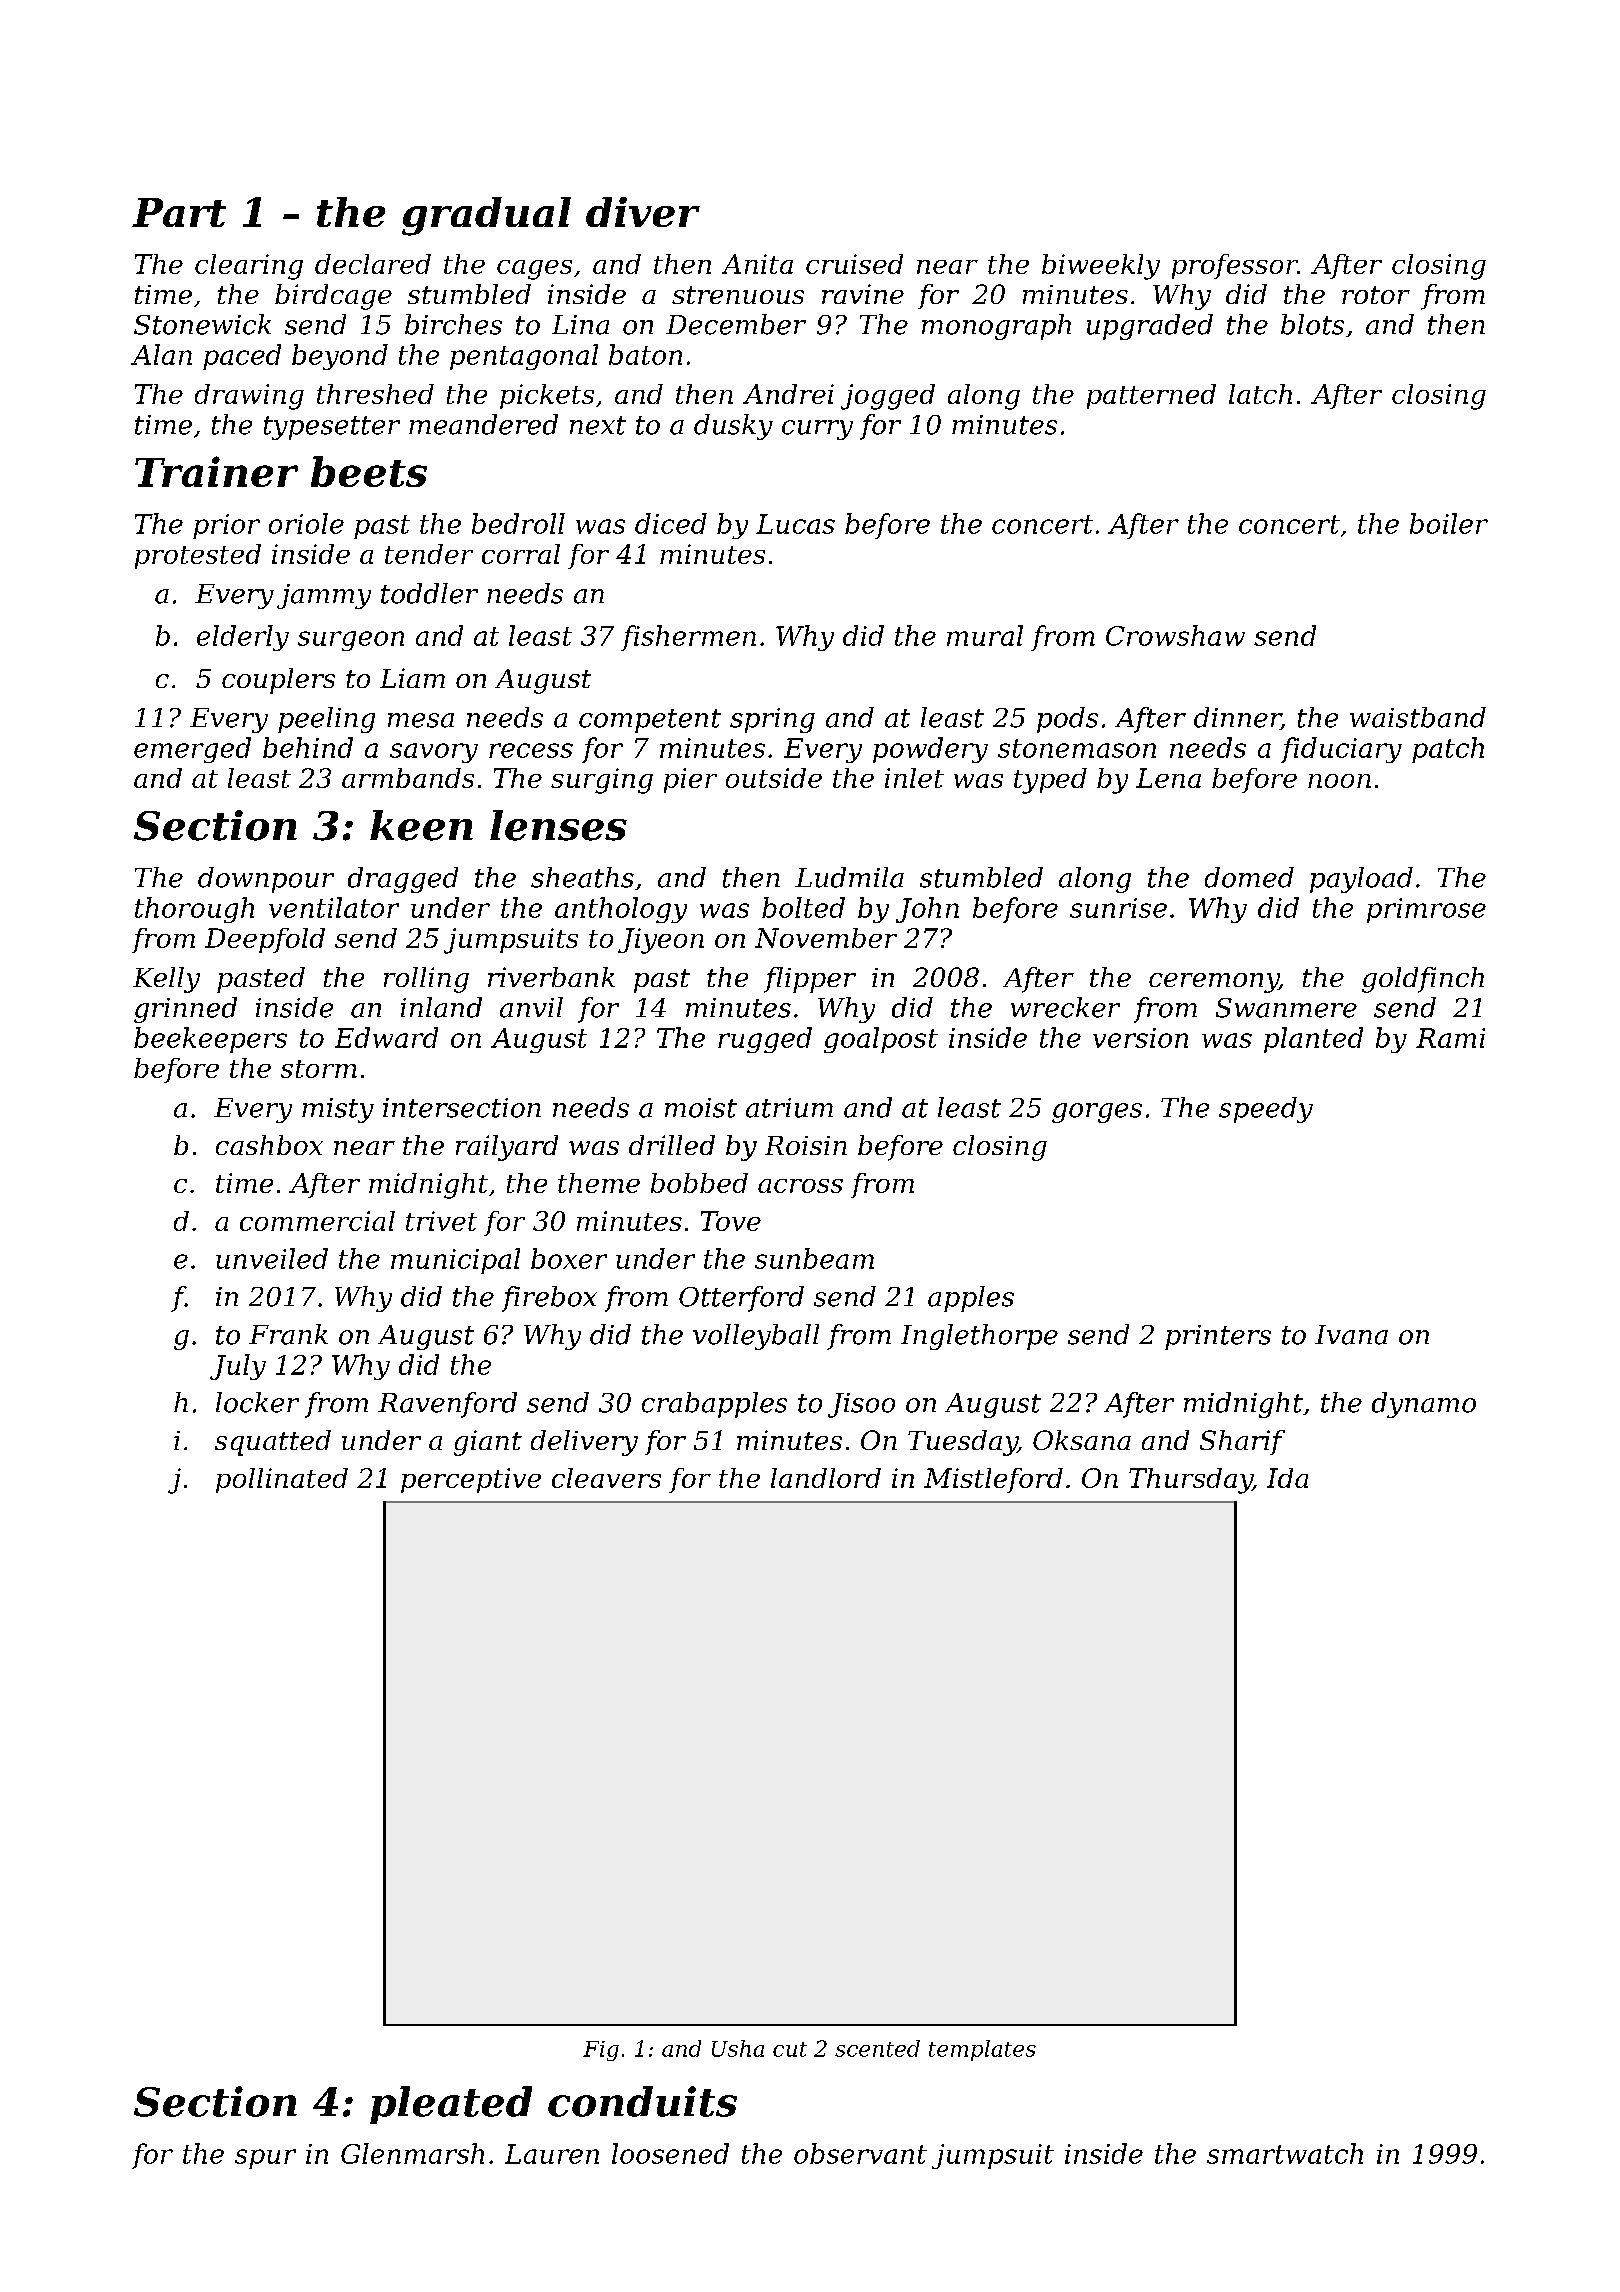 Image resolution: width=1620 pixels, height=2292 pixels. Describe the element at coordinates (642, 2101) in the page. I see `conduits` at that location.
